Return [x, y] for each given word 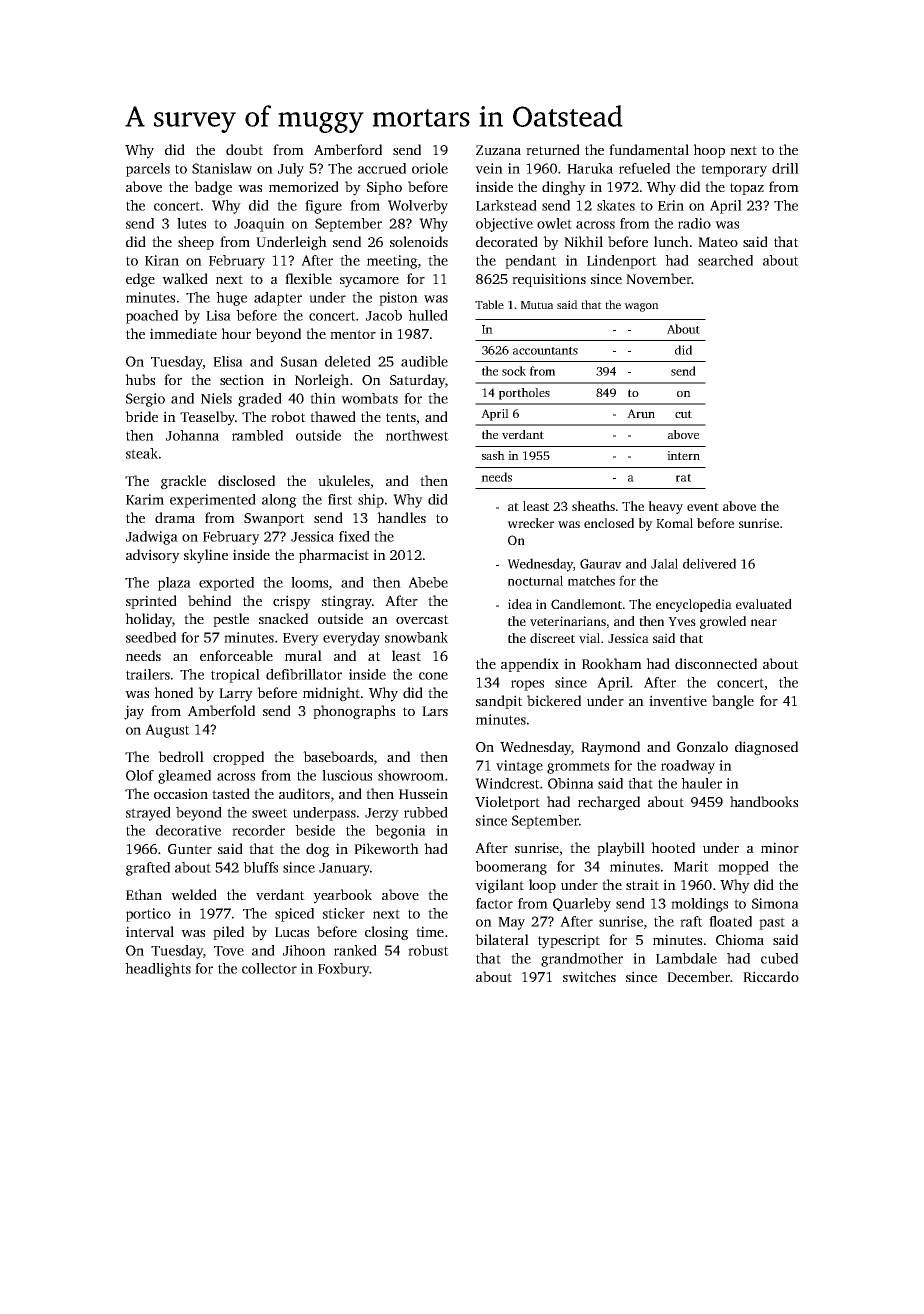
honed [173, 692]
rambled [257, 435]
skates [616, 205]
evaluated [764, 604]
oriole [430, 168]
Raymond [610, 748]
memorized [304, 186]
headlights [158, 970]
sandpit [499, 702]
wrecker [530, 523]
